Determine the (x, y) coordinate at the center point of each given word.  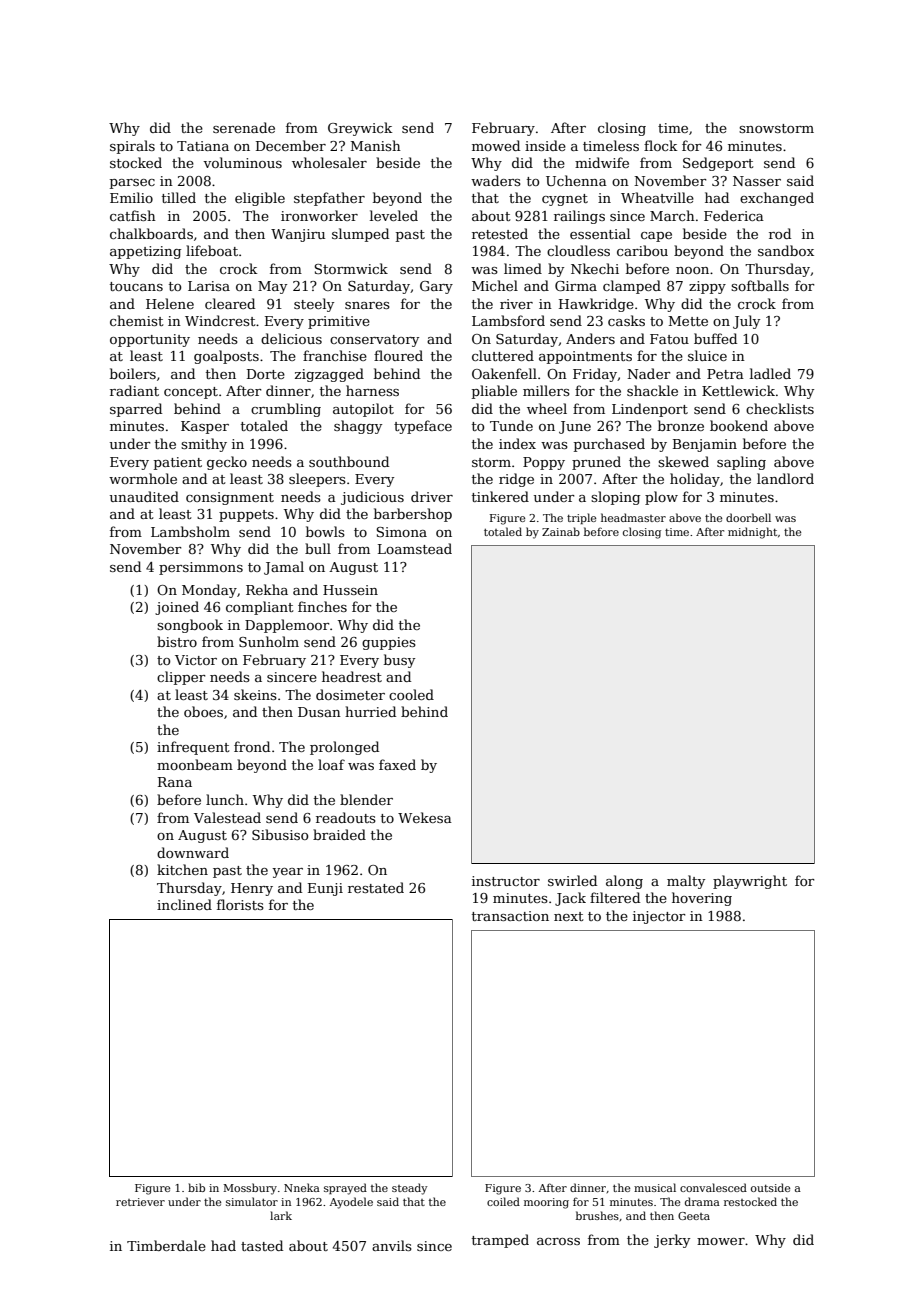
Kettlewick (738, 390)
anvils (392, 1245)
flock (660, 145)
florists (240, 904)
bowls (325, 531)
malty (686, 882)
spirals (132, 147)
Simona (401, 532)
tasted (262, 1245)
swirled (572, 880)
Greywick (360, 129)
